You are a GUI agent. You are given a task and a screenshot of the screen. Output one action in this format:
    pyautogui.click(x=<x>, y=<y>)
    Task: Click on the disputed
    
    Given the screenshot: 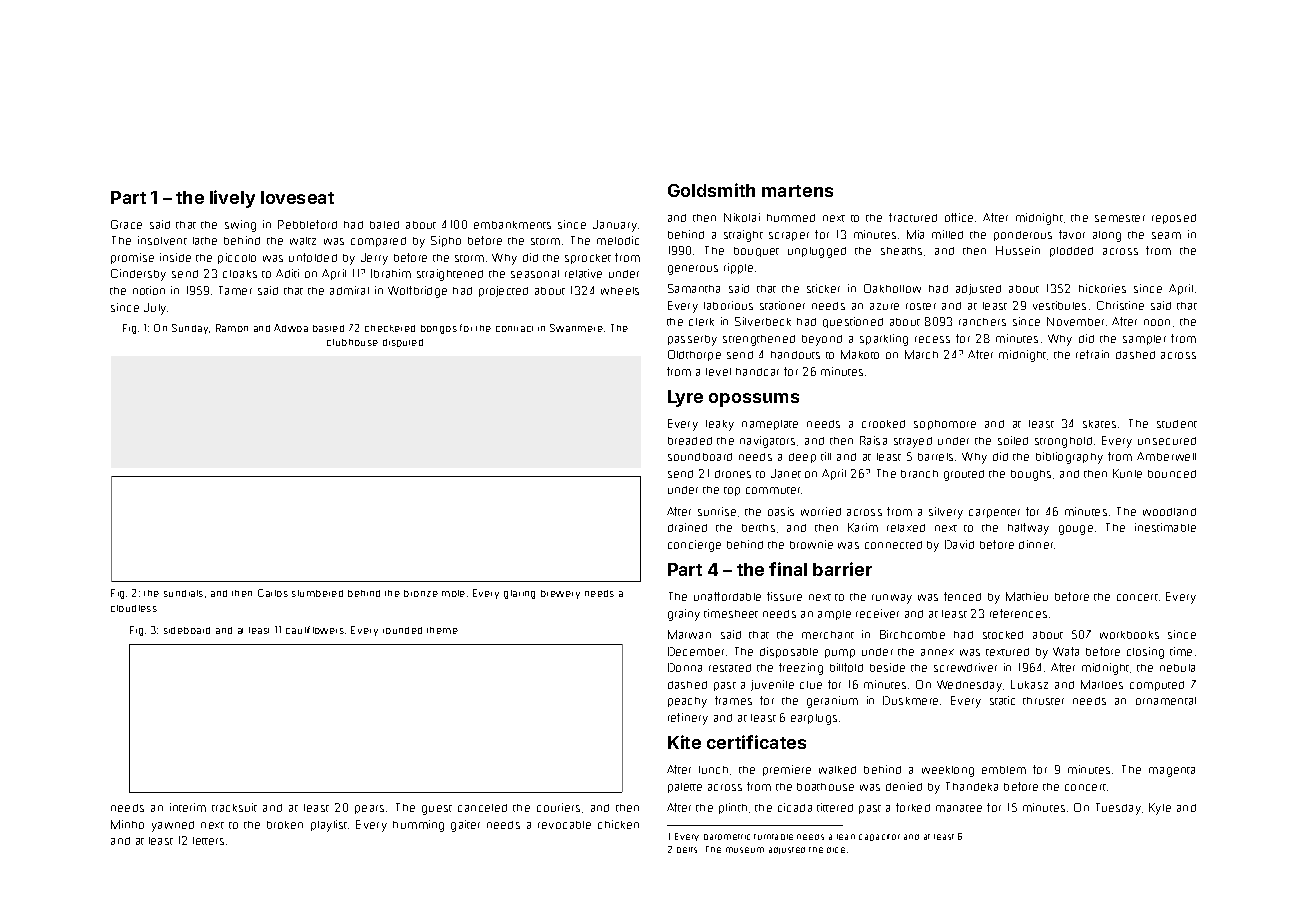 What is the action you would take?
    pyautogui.click(x=403, y=343)
